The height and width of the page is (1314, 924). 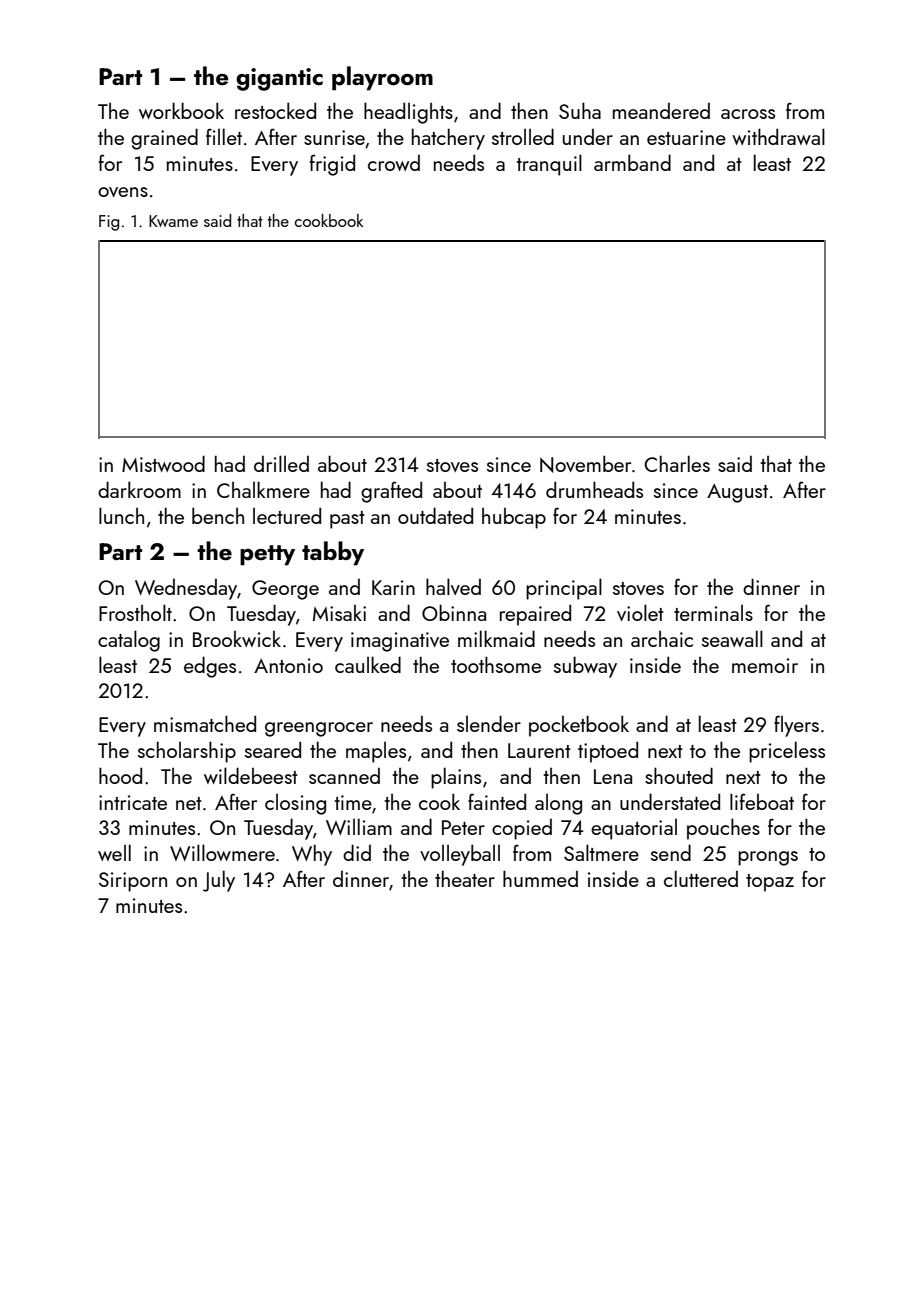 What do you see at coordinates (279, 79) in the page?
I see `gigantic` at bounding box center [279, 79].
